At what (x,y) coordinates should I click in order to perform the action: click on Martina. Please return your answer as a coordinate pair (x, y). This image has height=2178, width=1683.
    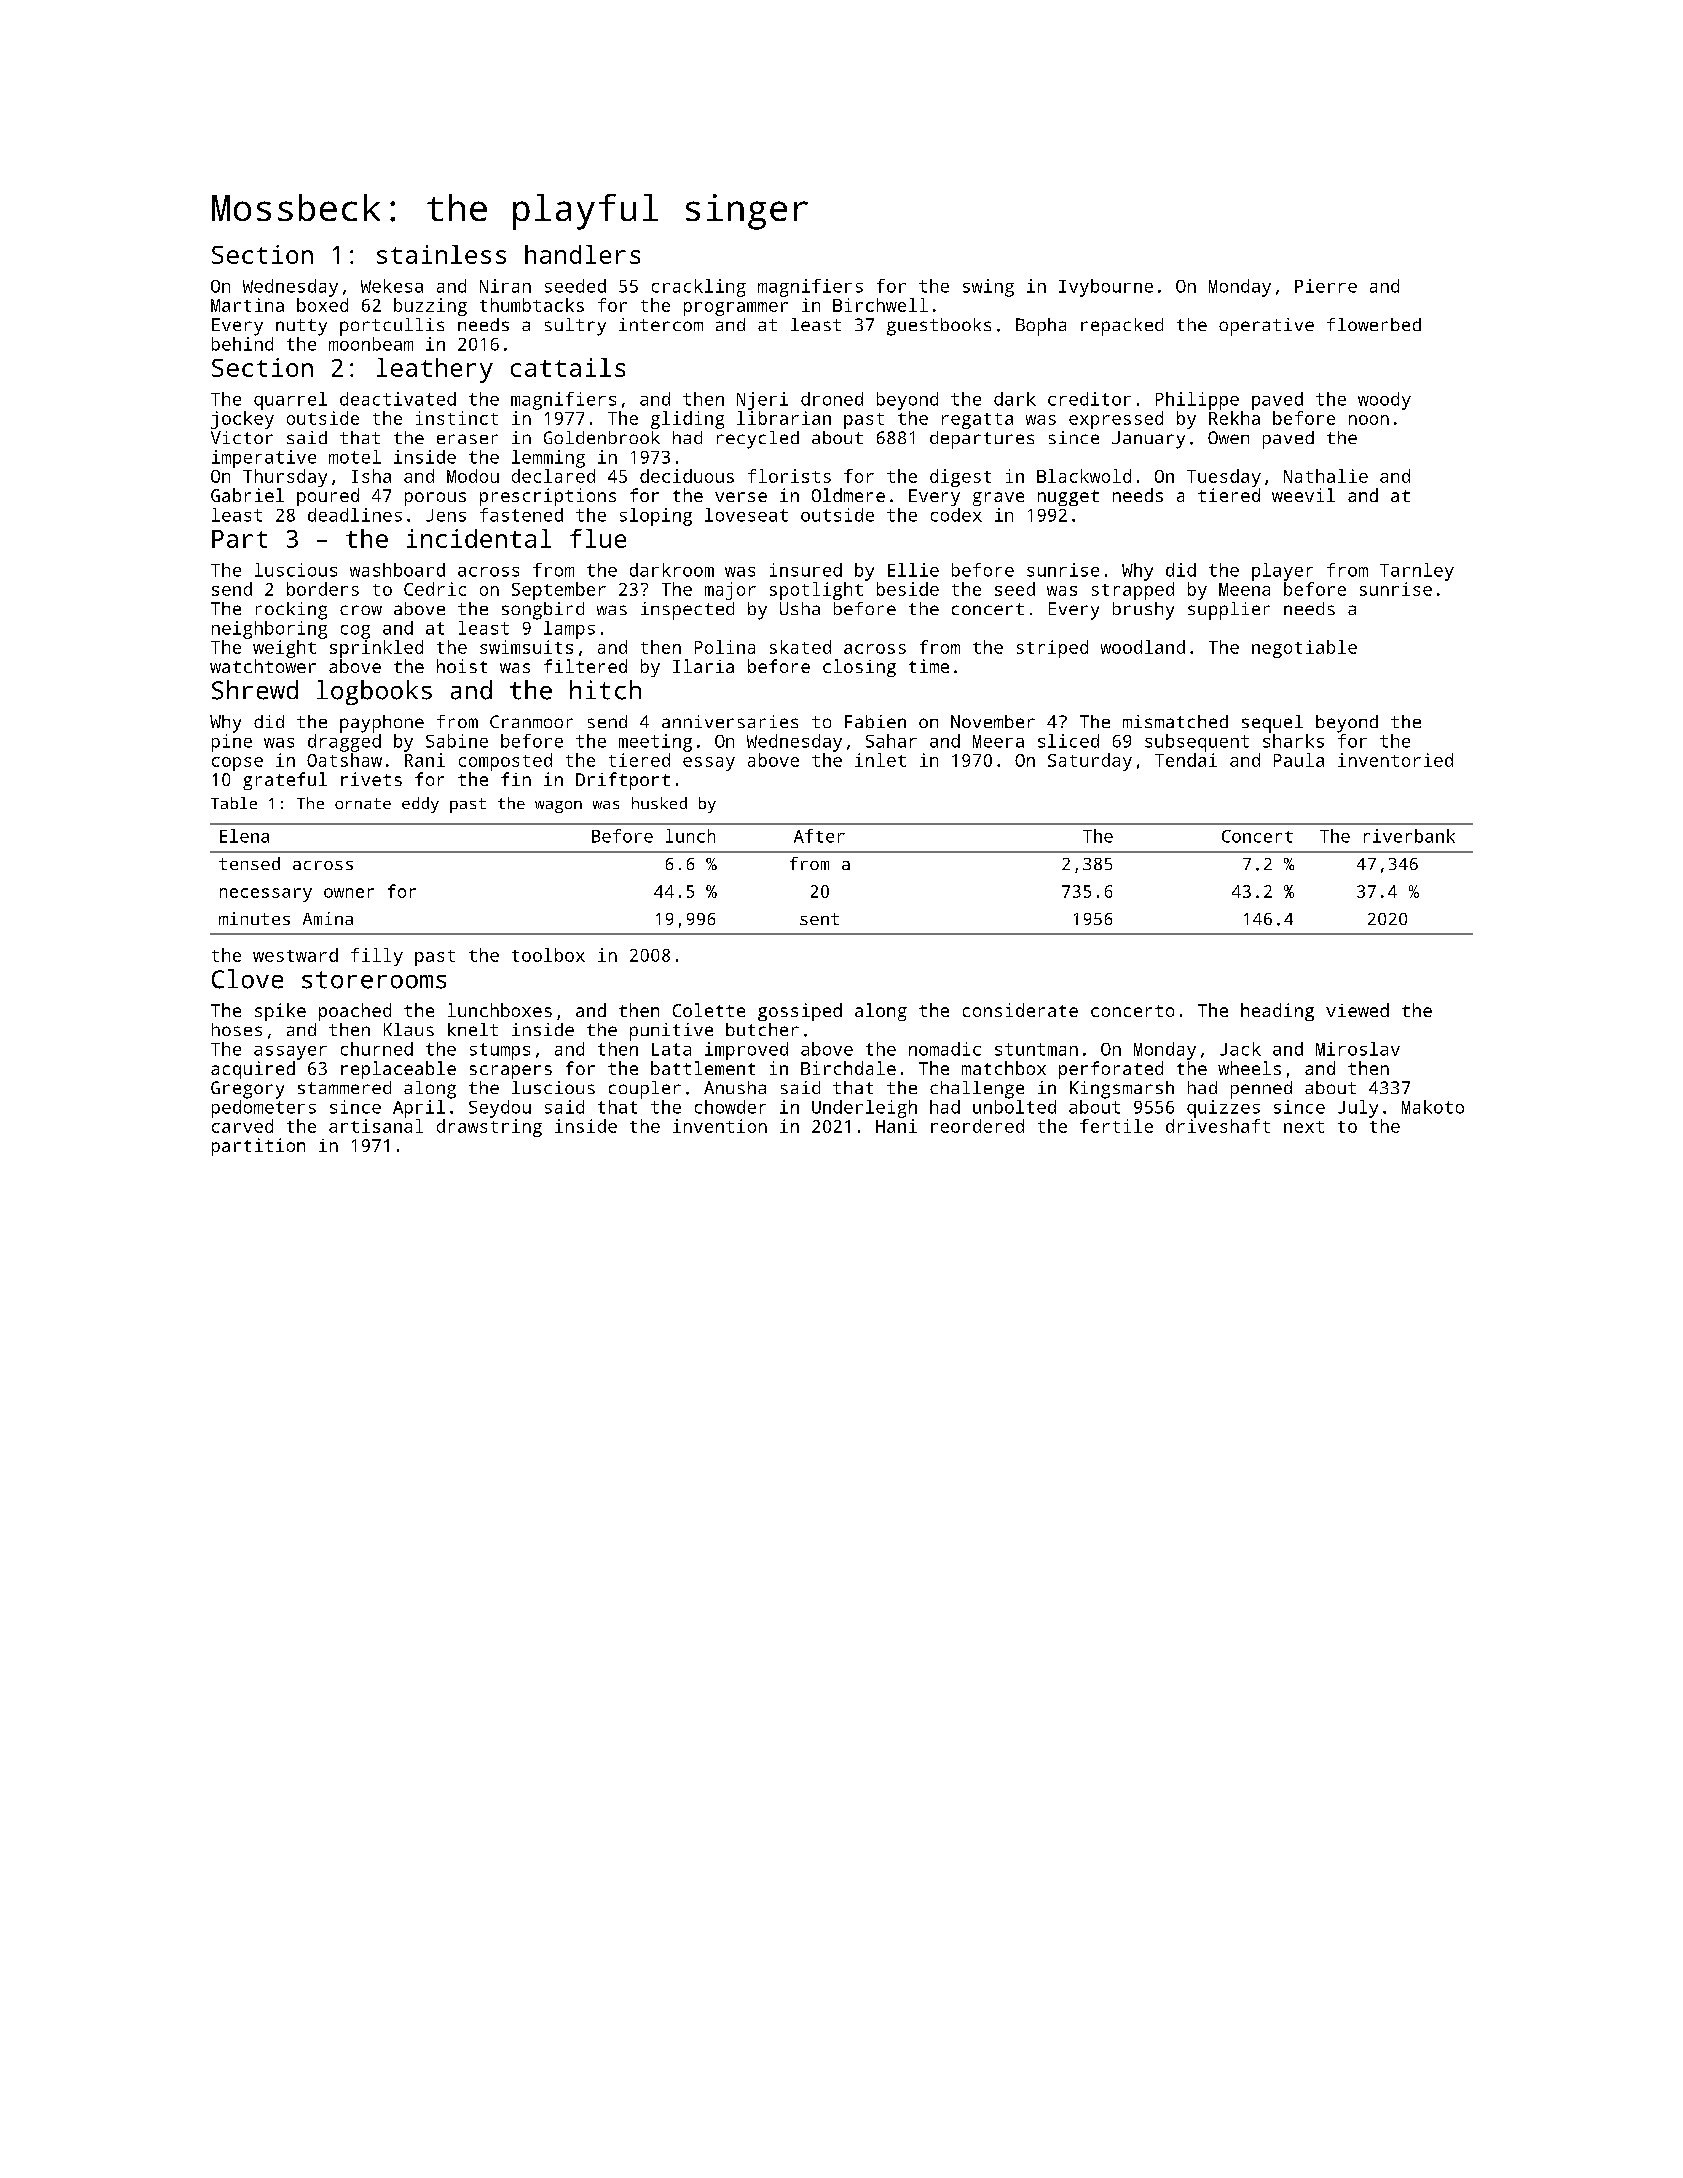
    Looking at the image, I should click on (247, 305).
